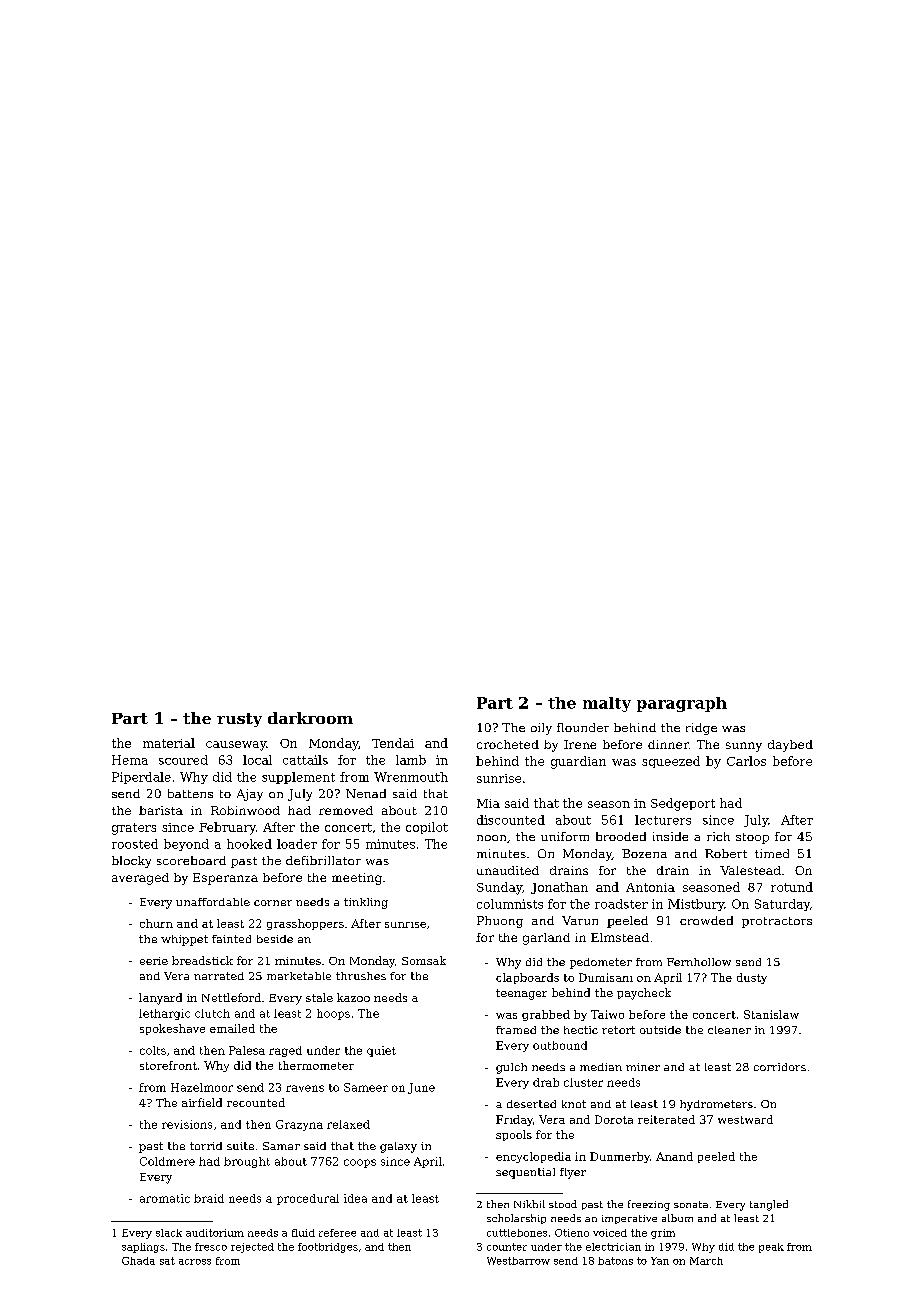  I want to click on fainted, so click(231, 939).
